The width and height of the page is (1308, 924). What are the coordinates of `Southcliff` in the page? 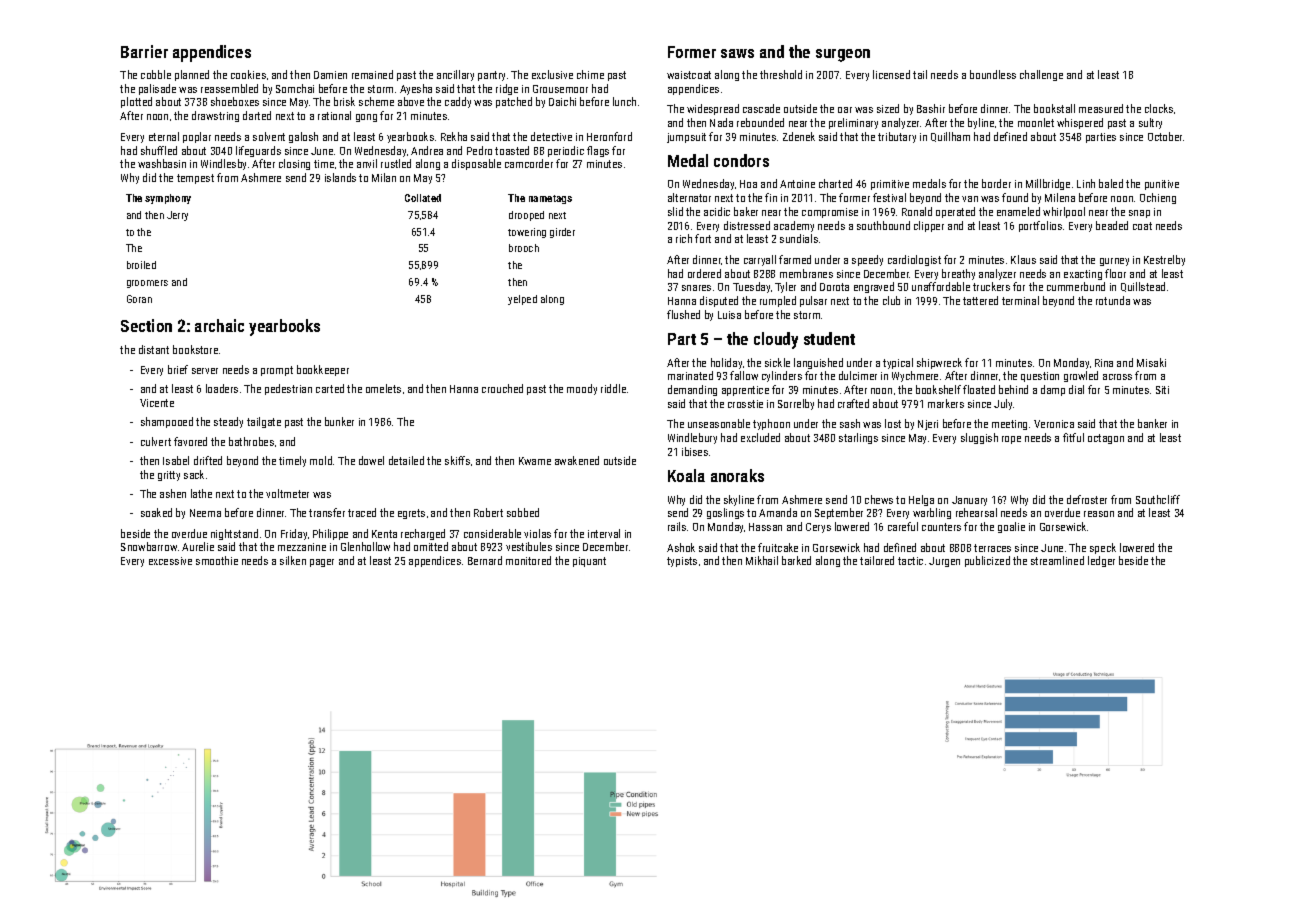 It's located at (1158, 499).
